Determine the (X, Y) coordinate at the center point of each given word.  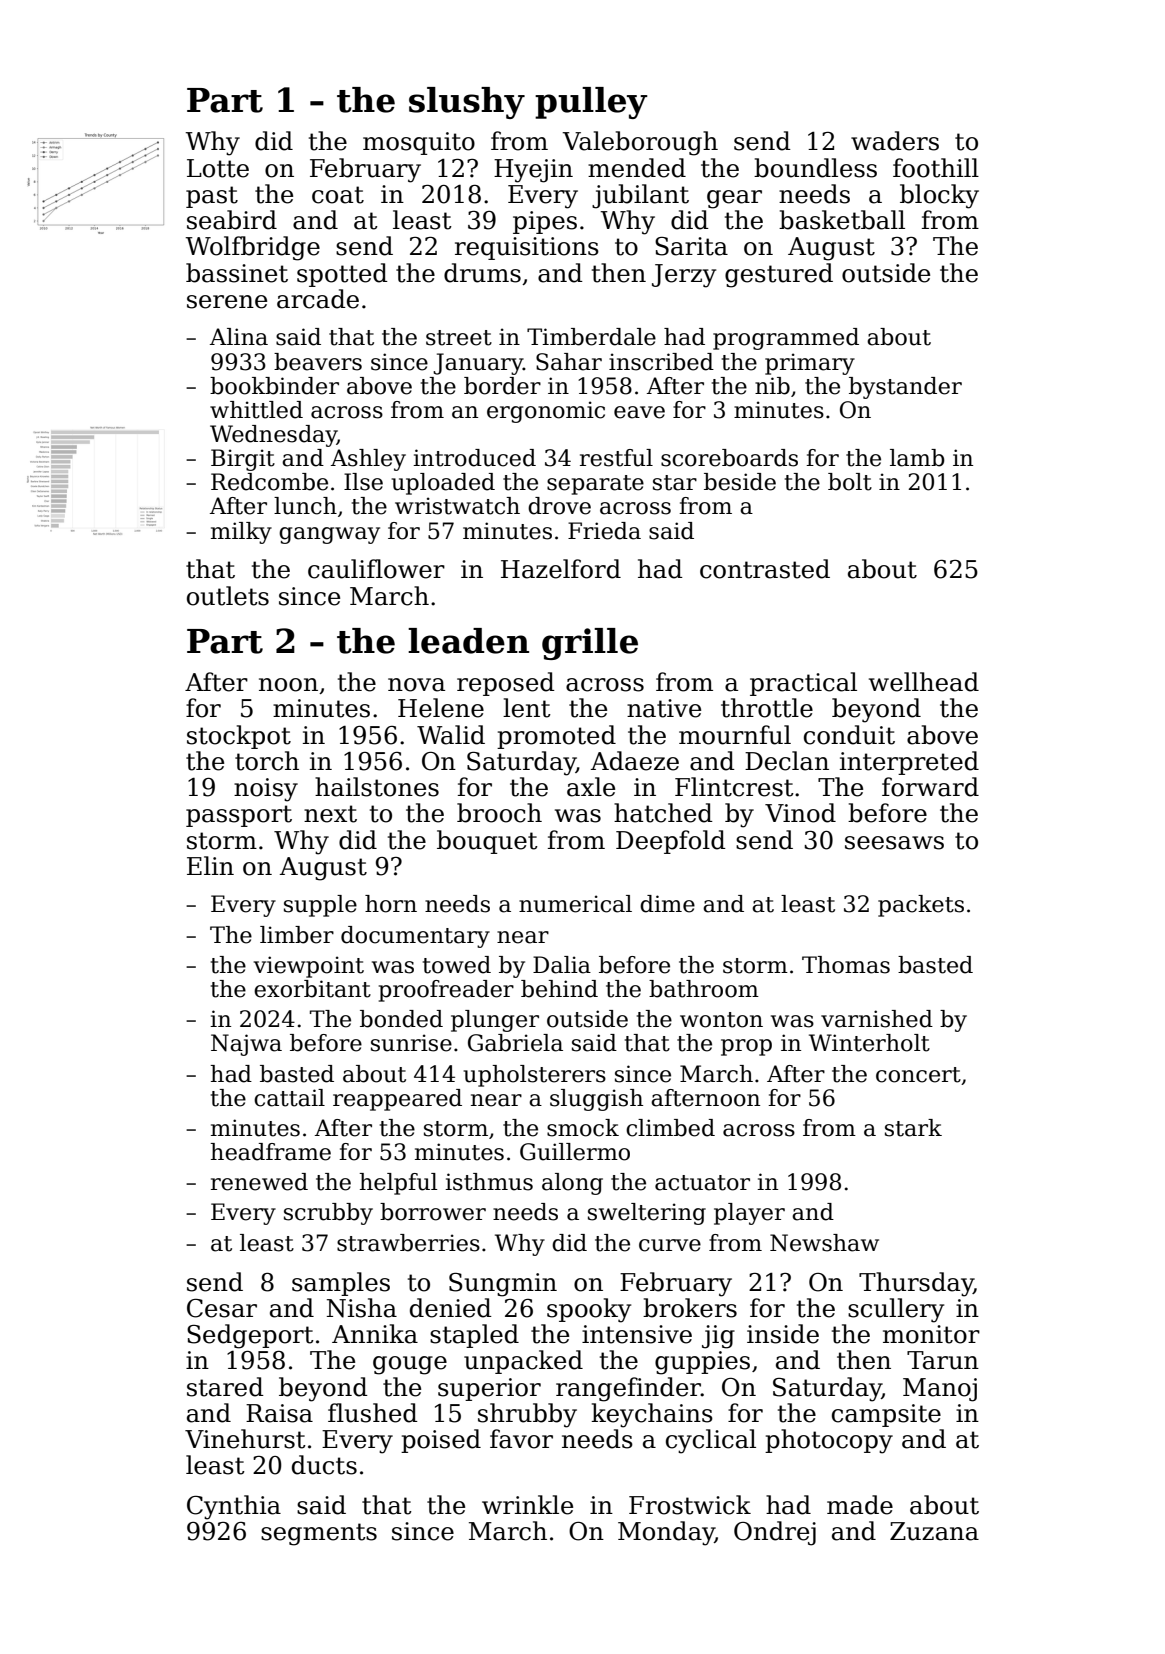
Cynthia (234, 1507)
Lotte (218, 168)
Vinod (800, 813)
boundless (815, 168)
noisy (266, 790)
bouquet (487, 842)
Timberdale (591, 337)
